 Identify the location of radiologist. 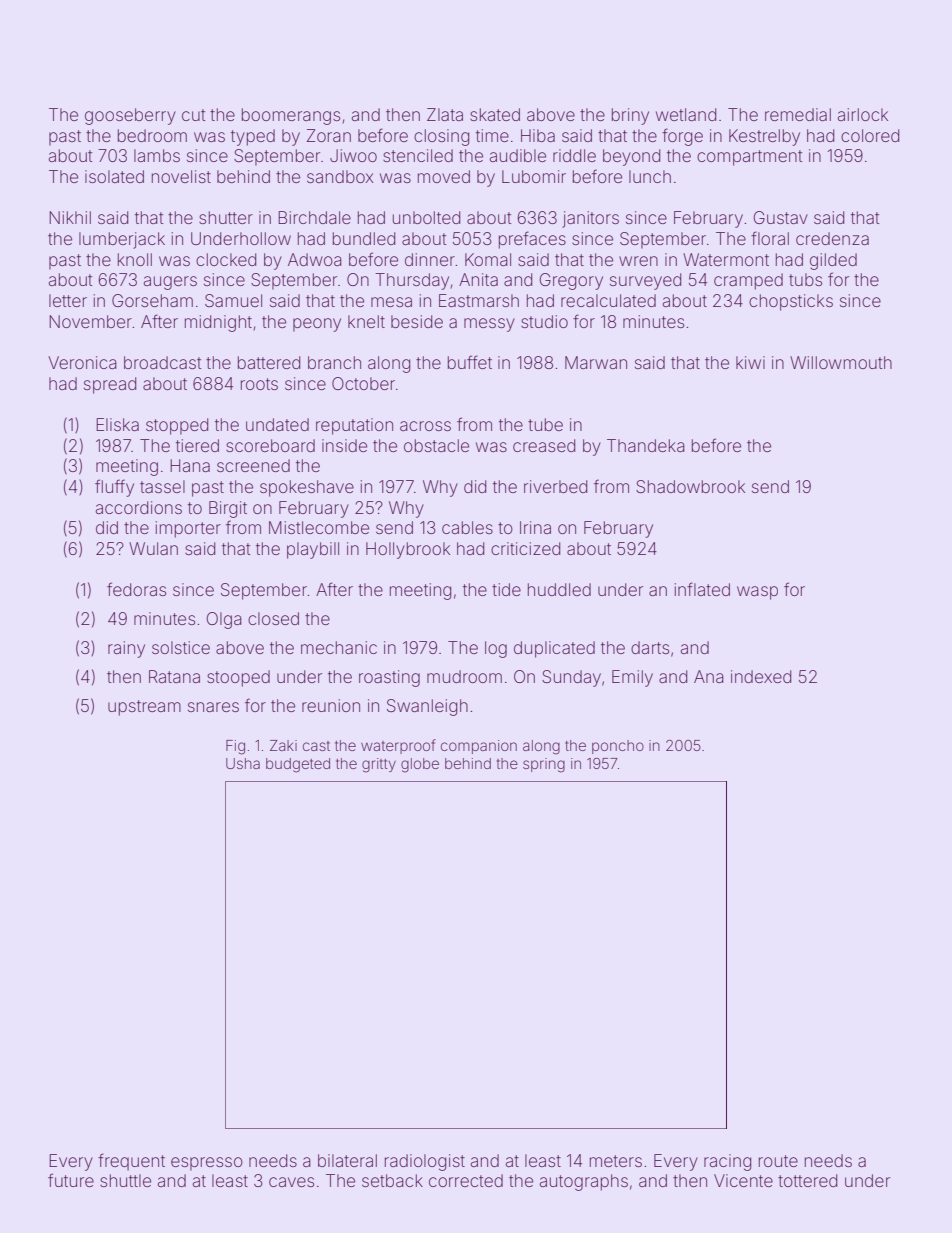
(425, 1162).
